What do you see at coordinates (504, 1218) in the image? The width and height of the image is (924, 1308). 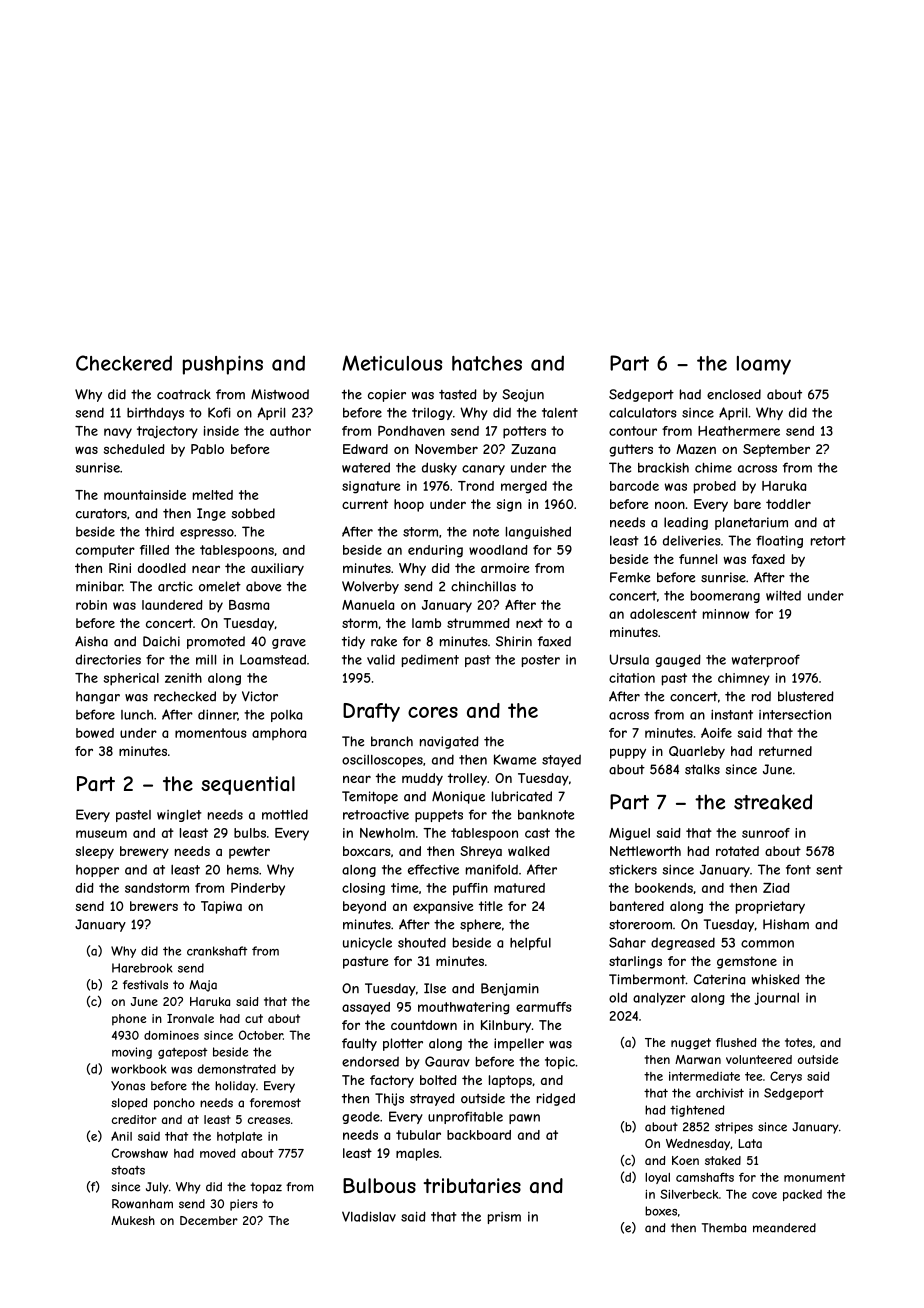 I see `prism` at bounding box center [504, 1218].
